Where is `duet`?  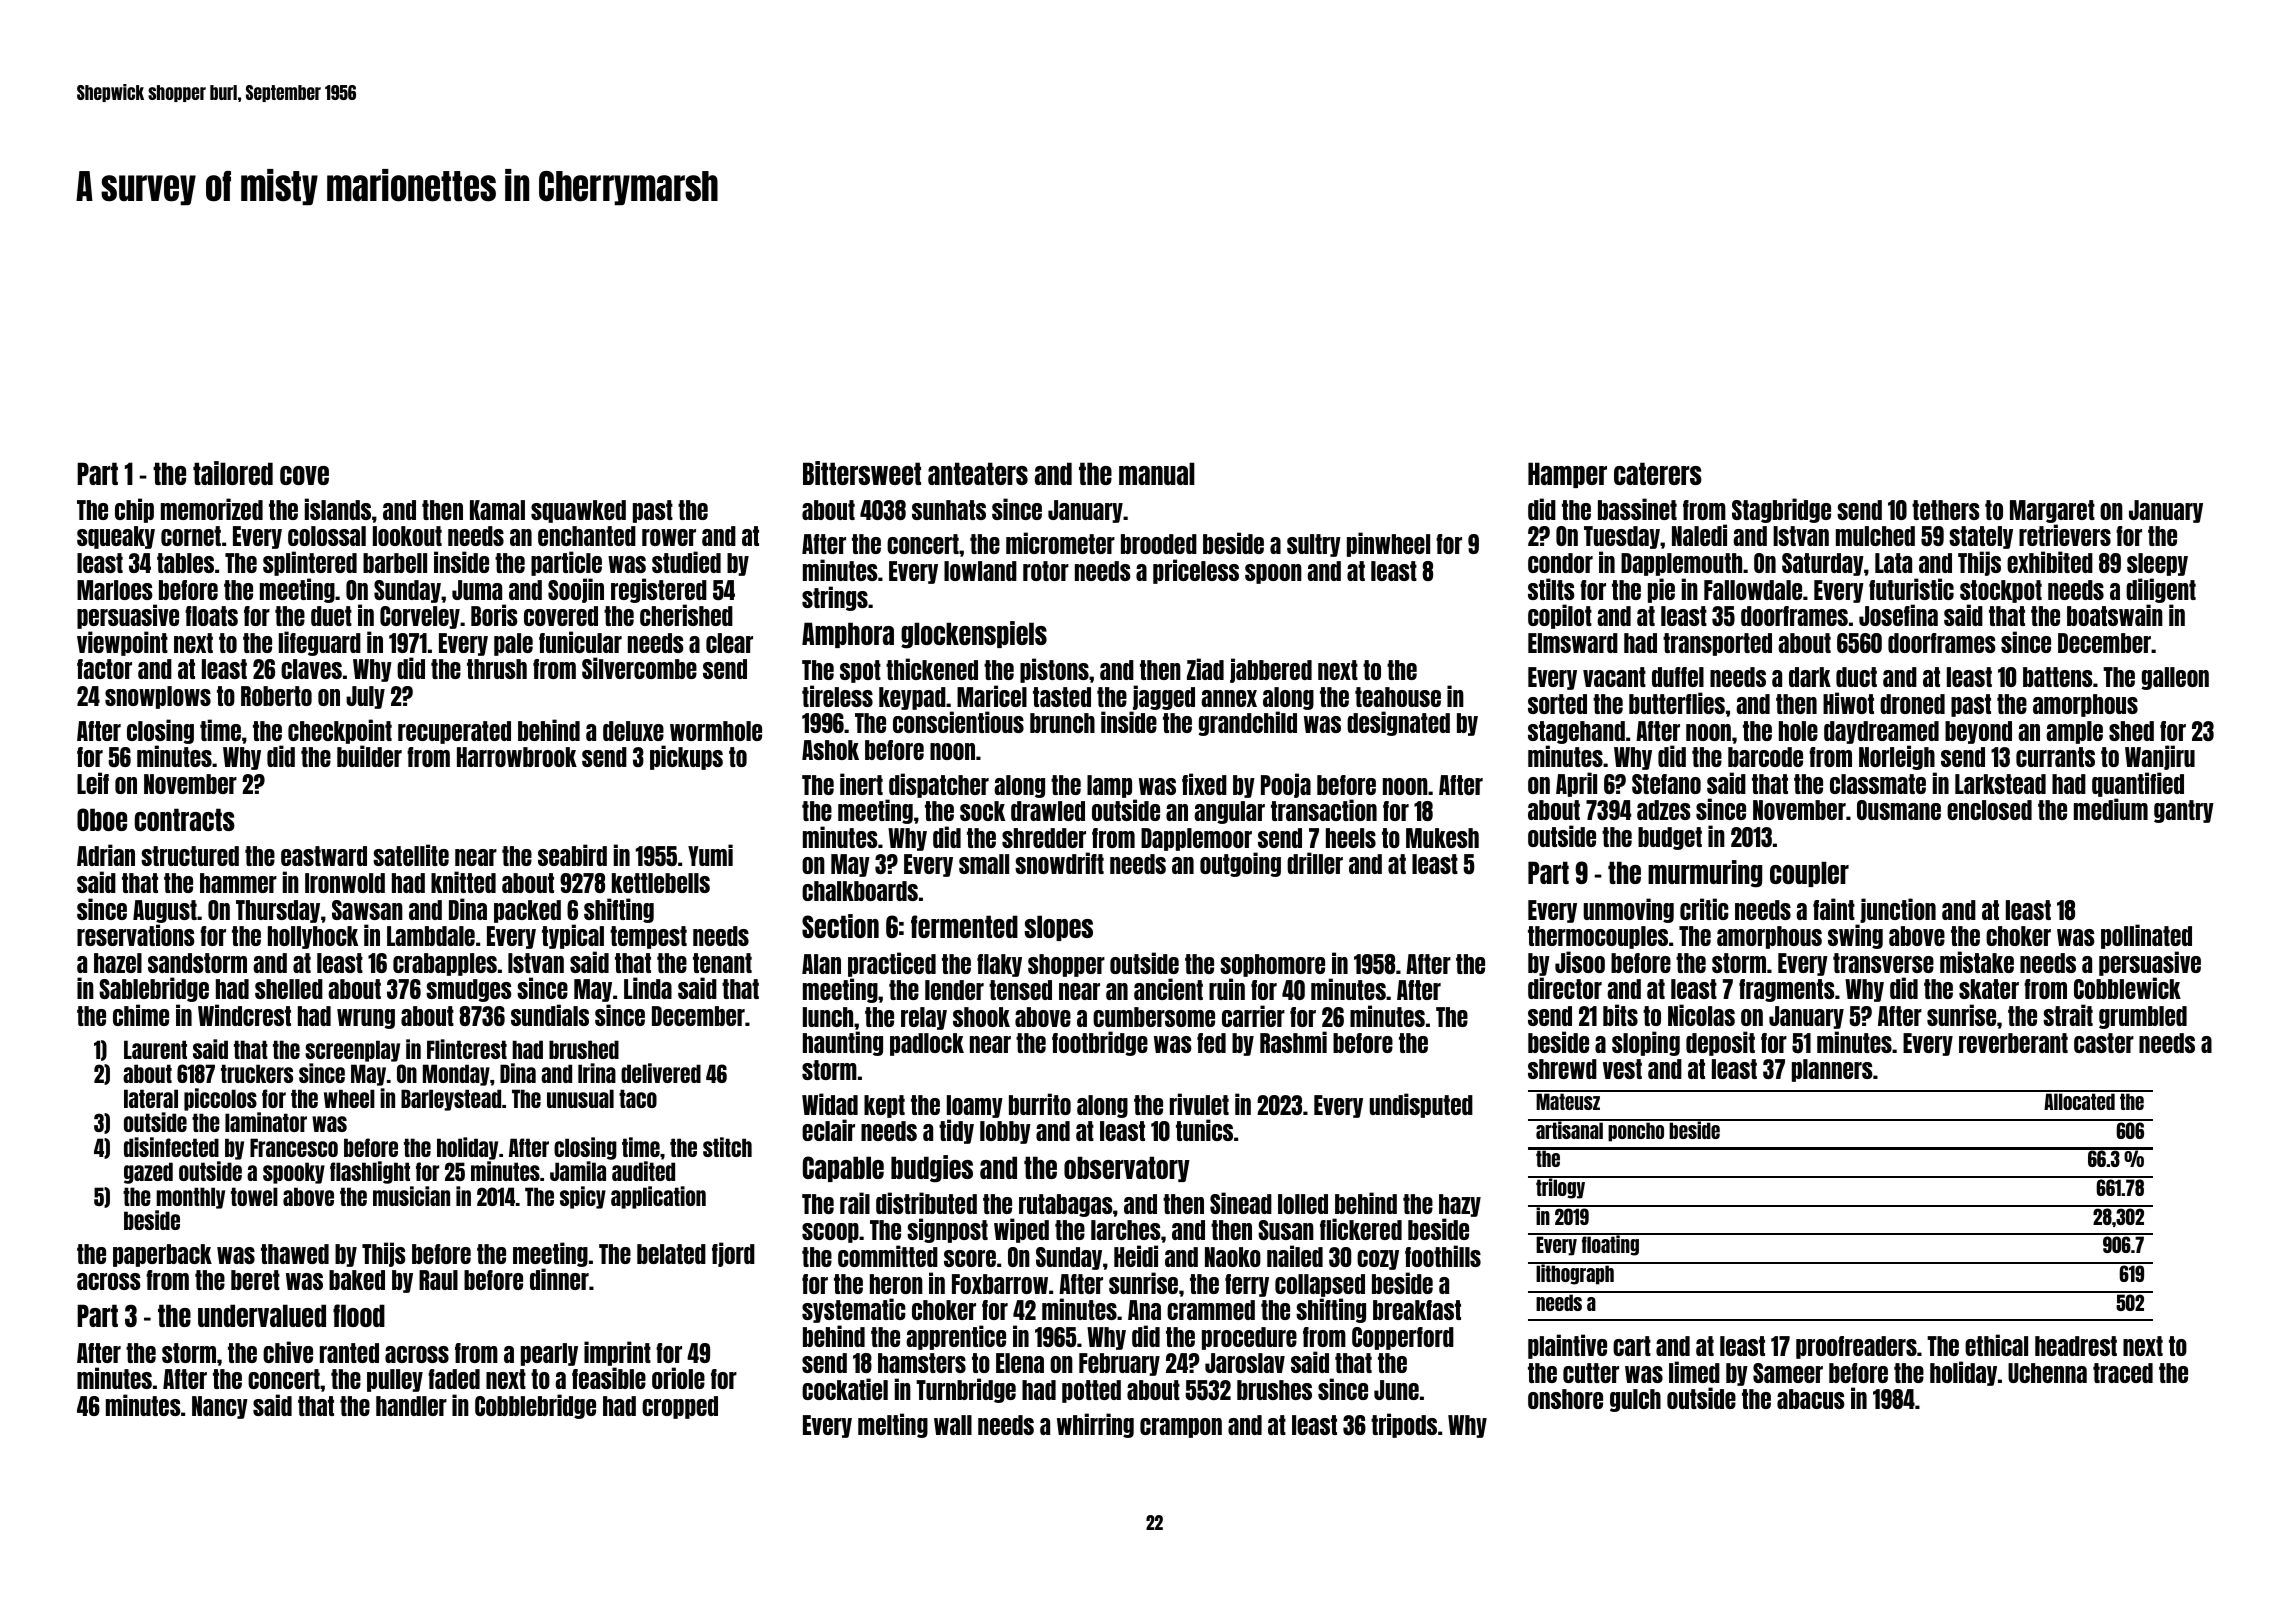
duet is located at coordinates (331, 616).
